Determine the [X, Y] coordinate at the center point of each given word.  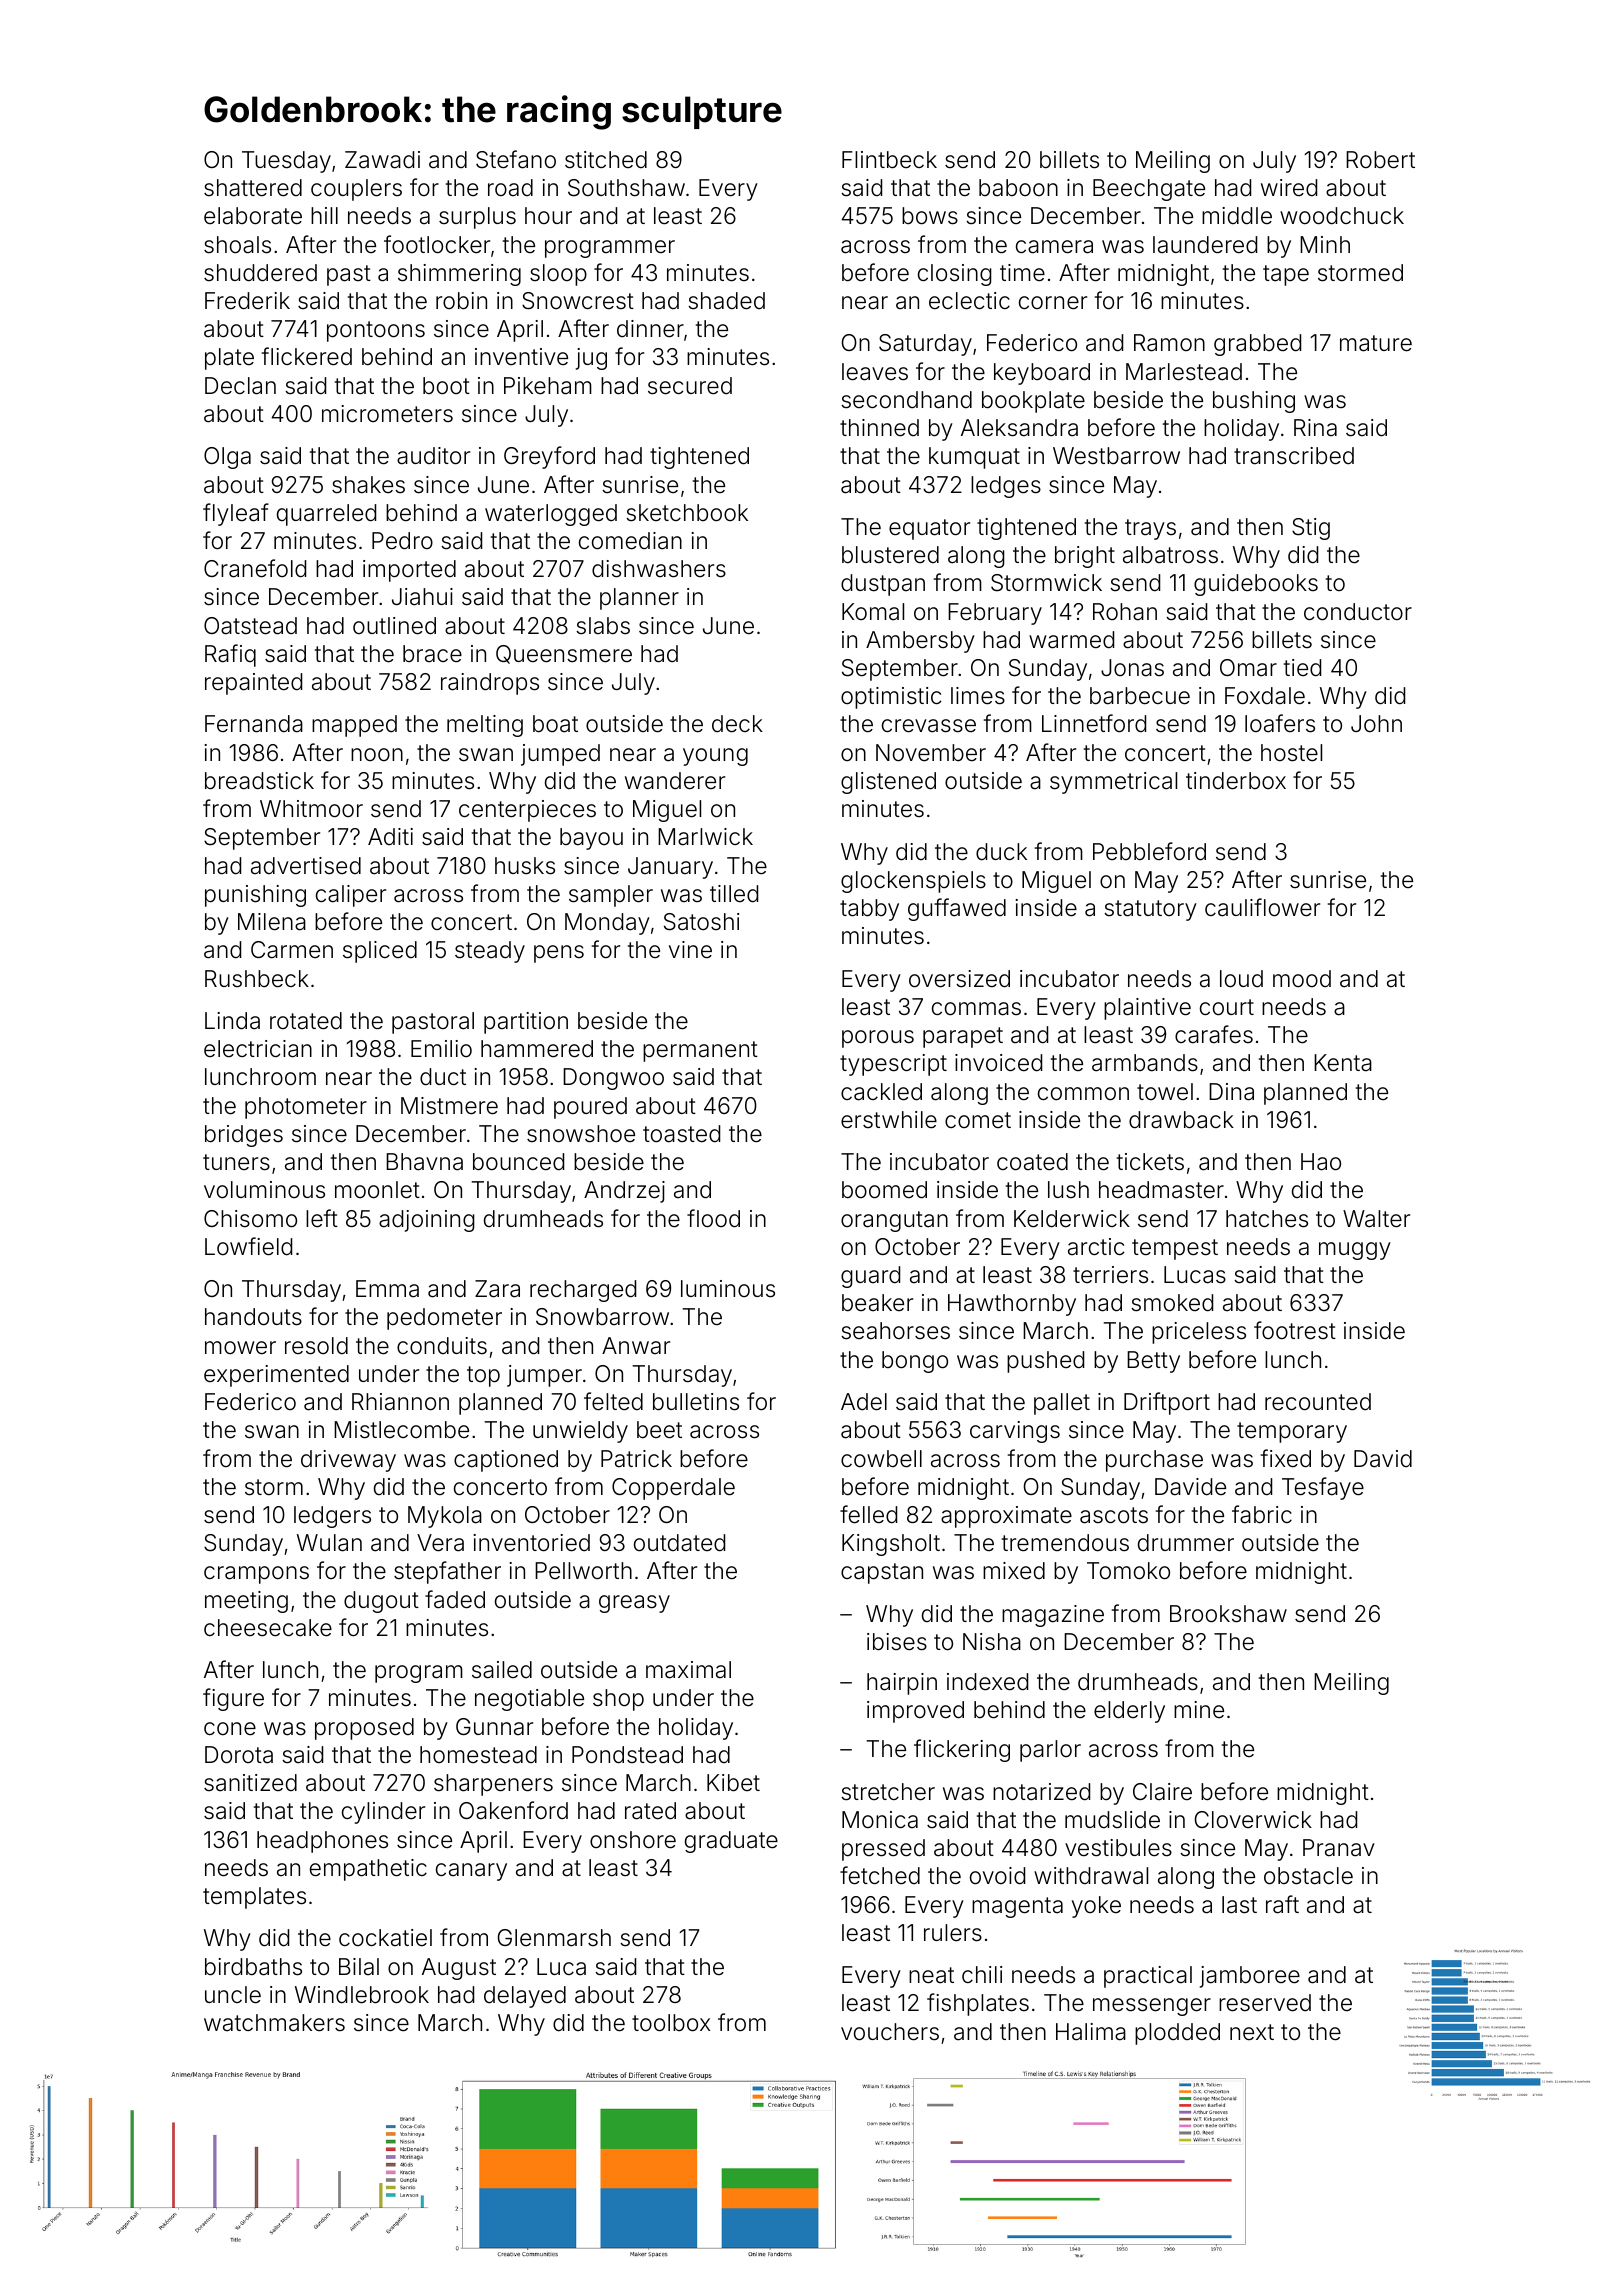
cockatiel [385, 1938]
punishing [255, 896]
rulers [953, 1933]
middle [1237, 216]
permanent [700, 1051]
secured [690, 386]
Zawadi [382, 160]
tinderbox [1236, 781]
